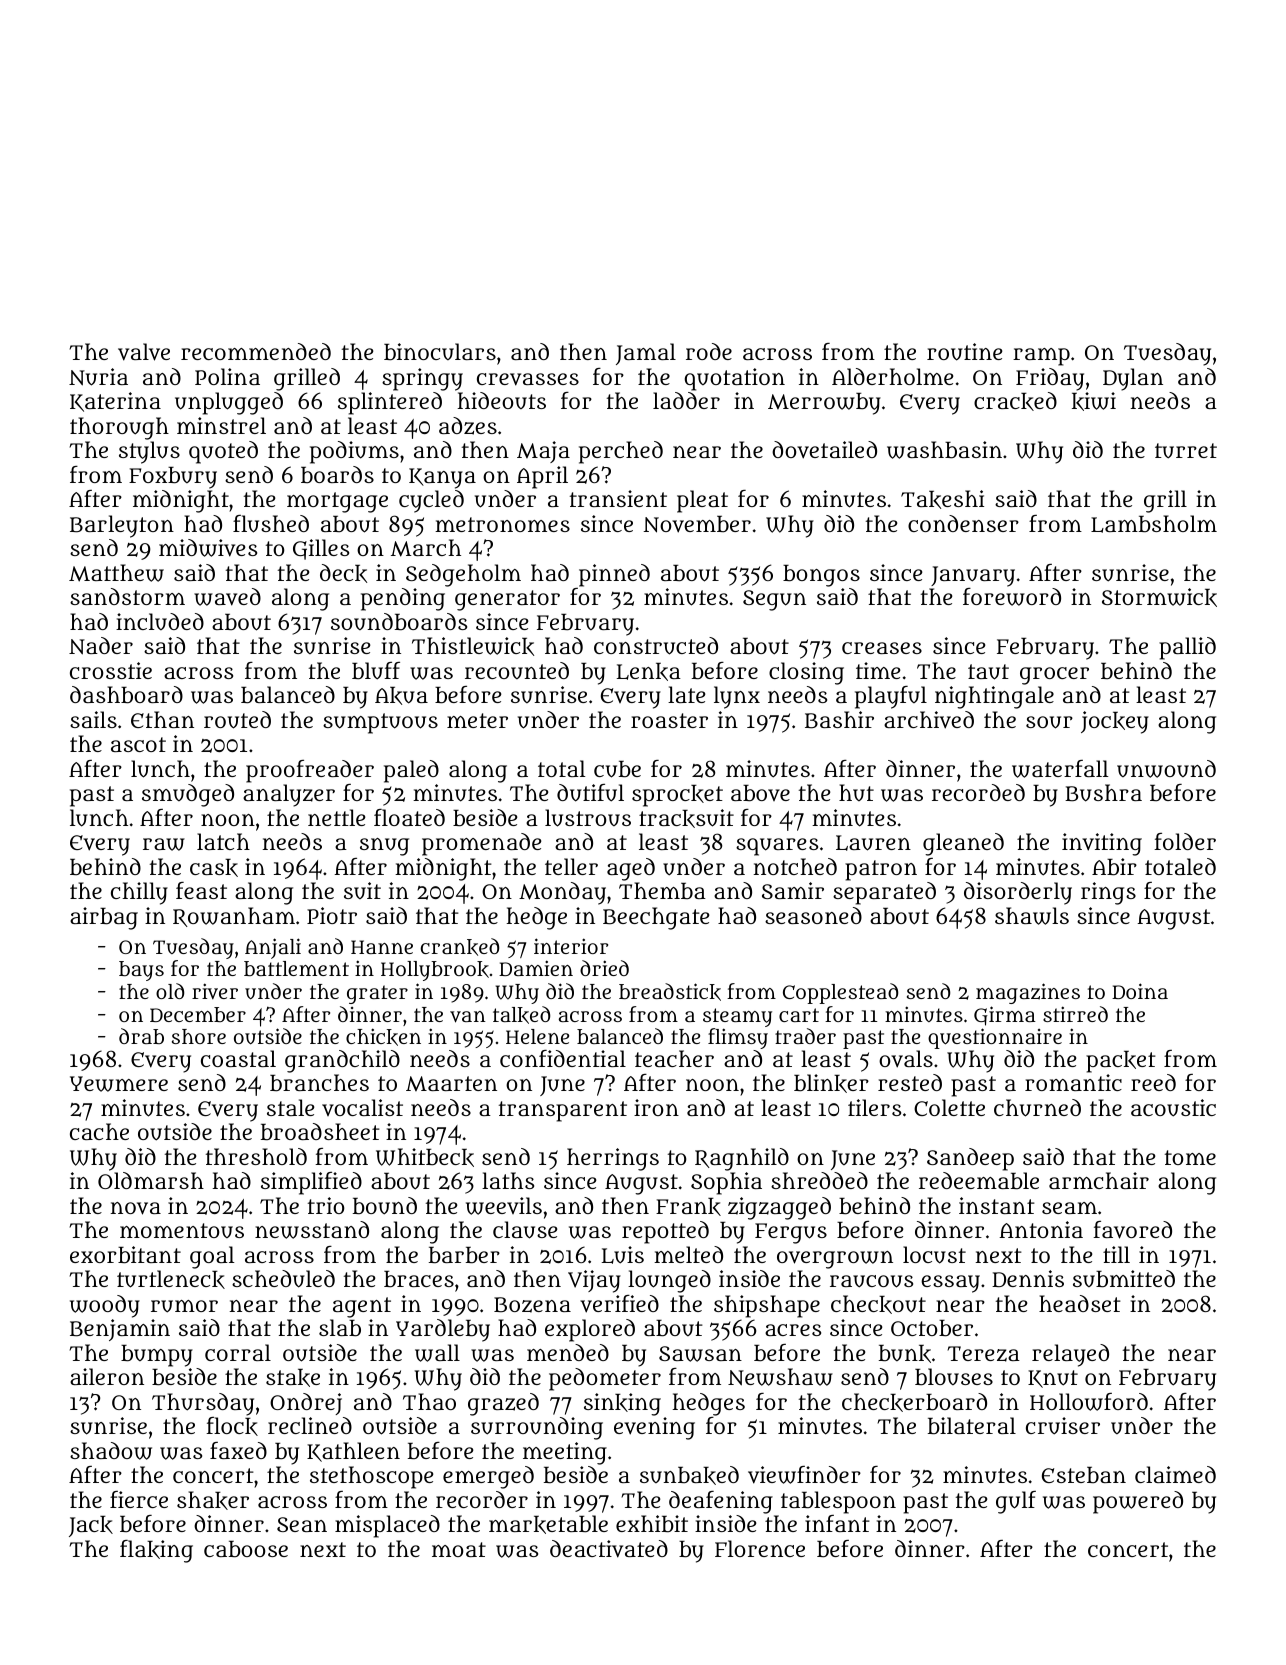 Image resolution: width=1286 pixels, height=1665 pixels. Describe the element at coordinates (488, 1477) in the screenshot. I see `emerged` at that location.
